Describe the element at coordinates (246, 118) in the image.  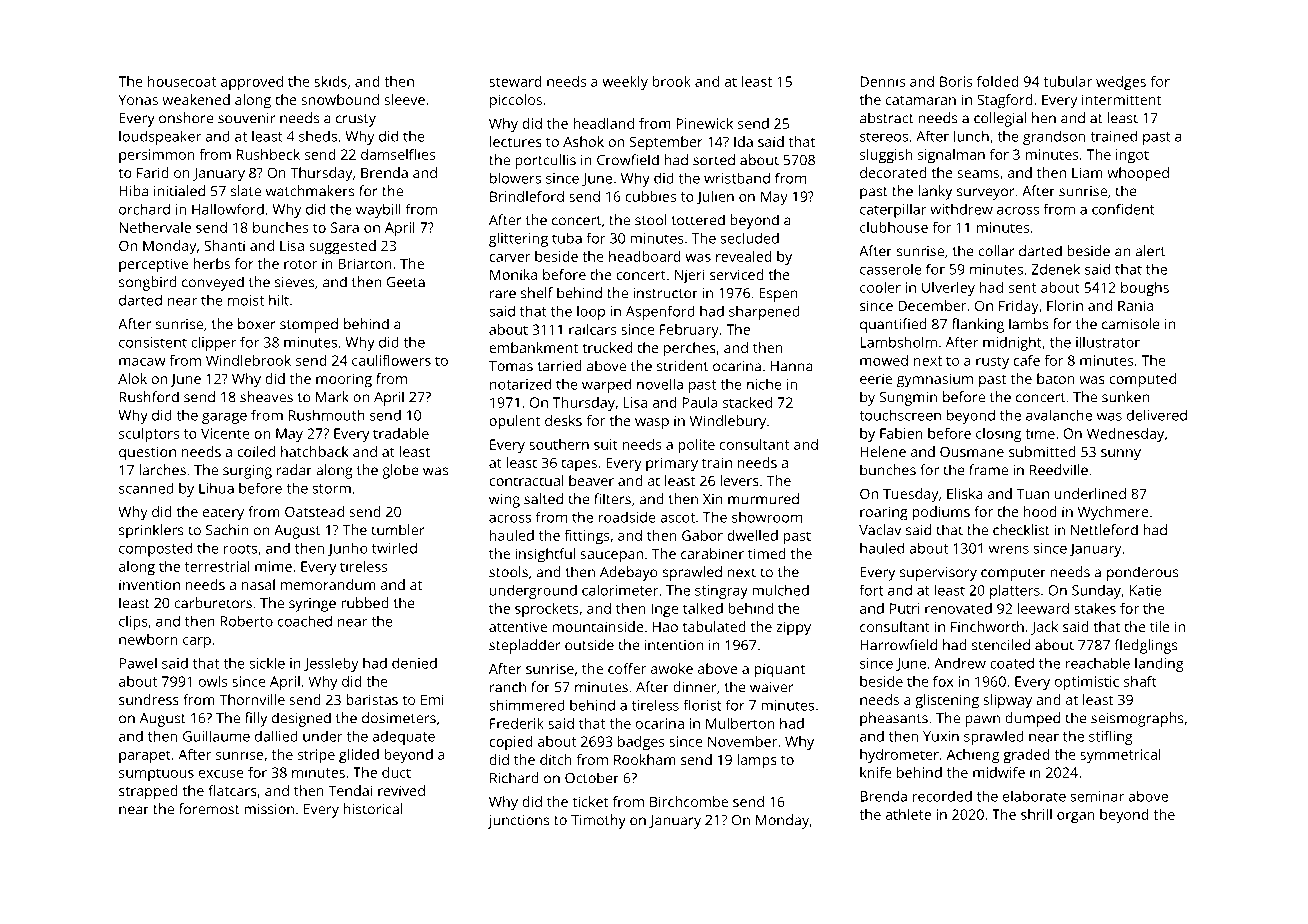
I see `souvenir` at that location.
